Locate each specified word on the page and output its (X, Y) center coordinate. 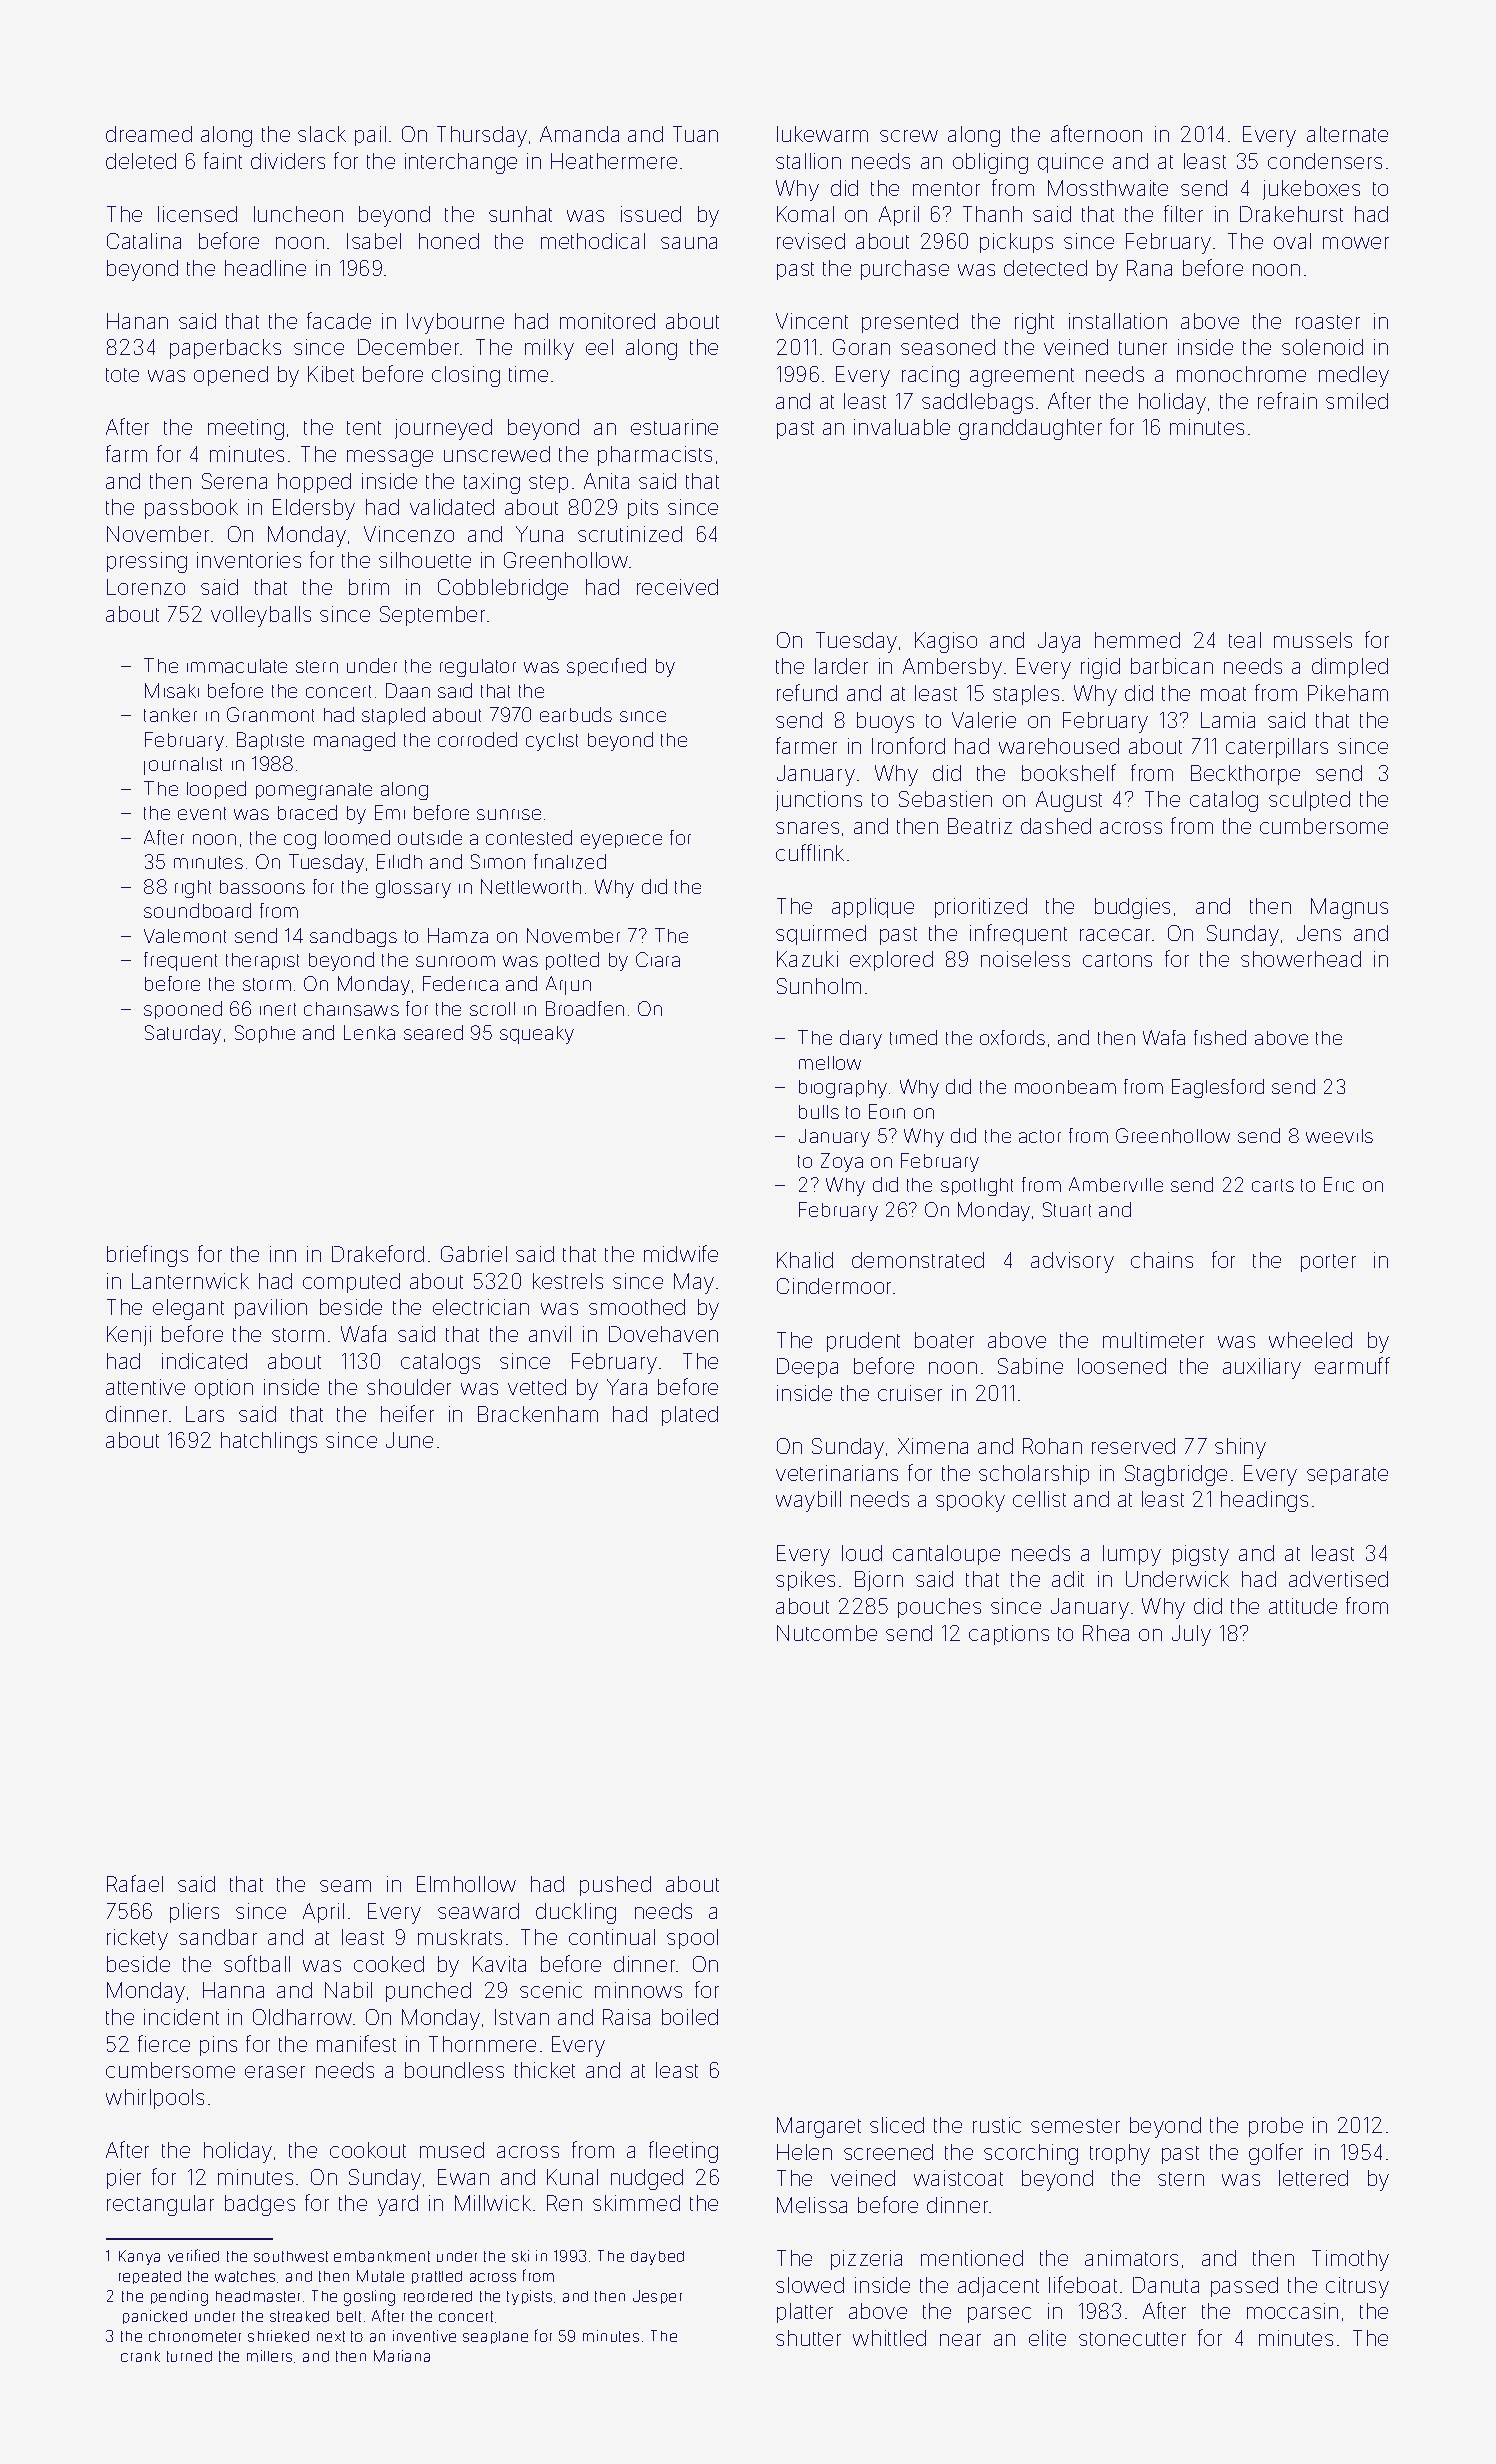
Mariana (402, 2356)
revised (811, 241)
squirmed (821, 935)
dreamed (149, 134)
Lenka (369, 1032)
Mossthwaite (1108, 188)
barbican (1172, 666)
